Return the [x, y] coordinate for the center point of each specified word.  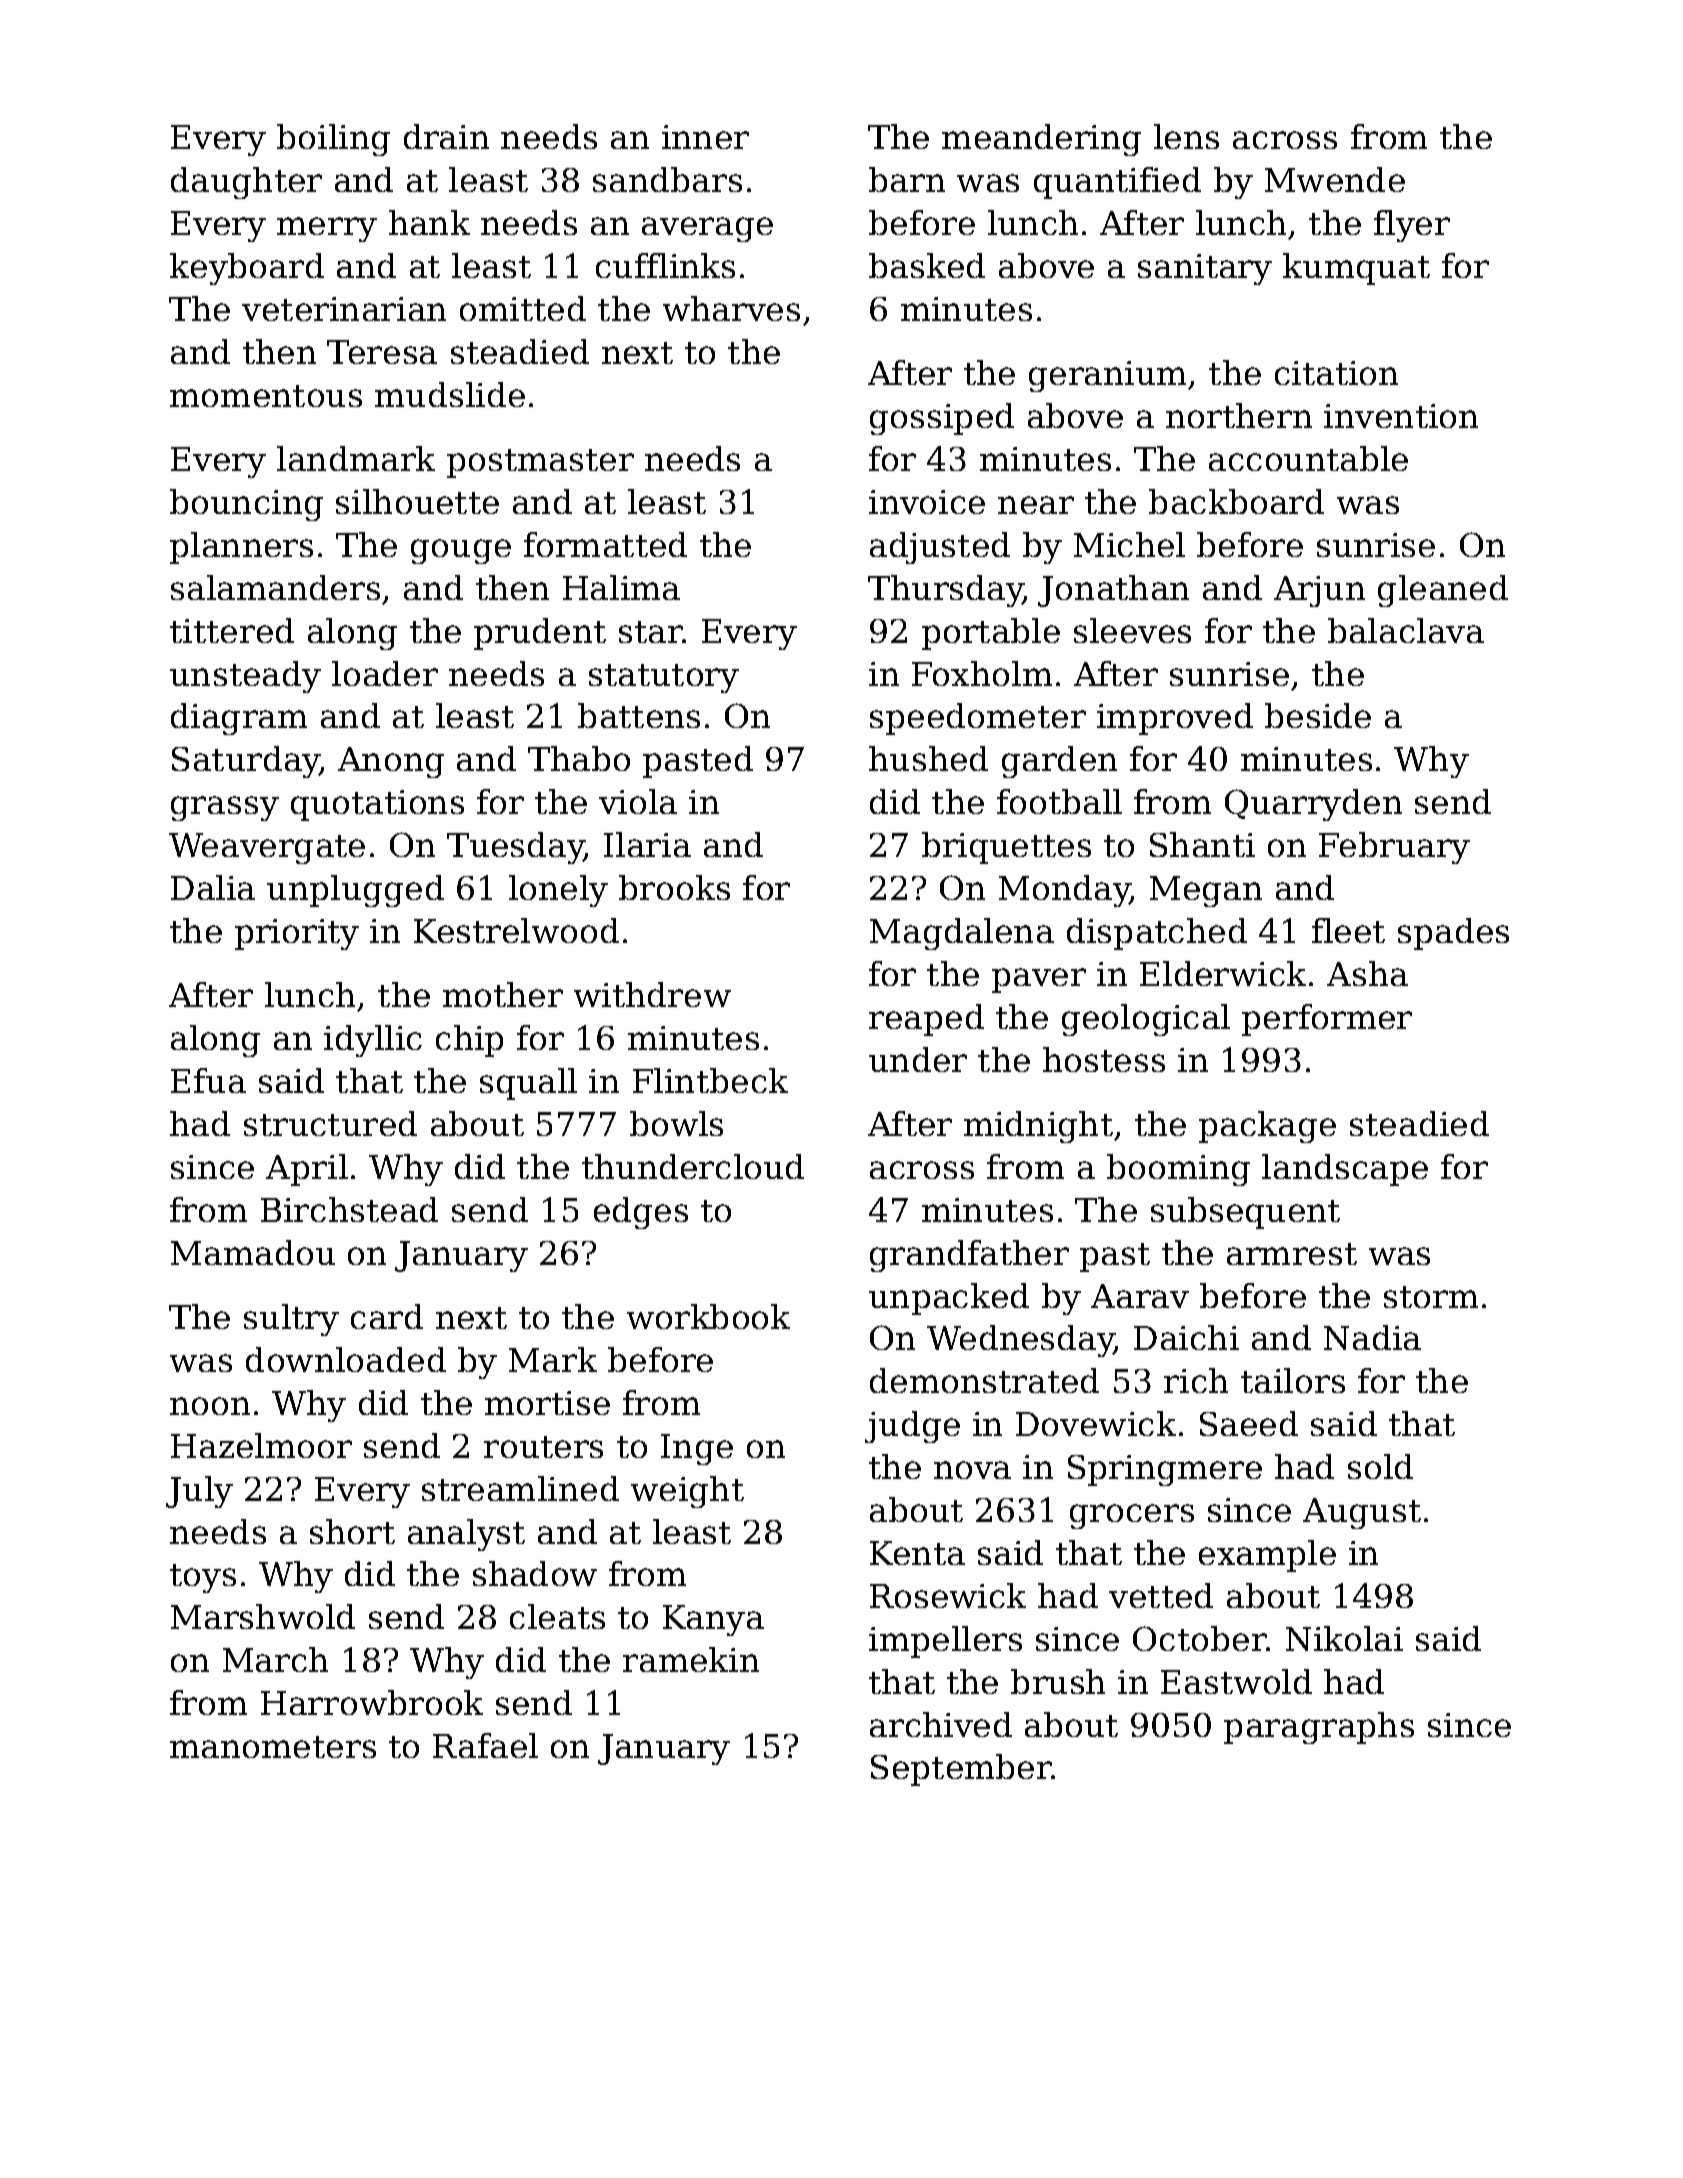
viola [638, 801]
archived [941, 1724]
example [1267, 1556]
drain [446, 136]
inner [705, 137]
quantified [1117, 183]
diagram [239, 719]
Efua [208, 1080]
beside [1318, 715]
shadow [535, 1573]
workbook [708, 1316]
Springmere [1165, 1470]
